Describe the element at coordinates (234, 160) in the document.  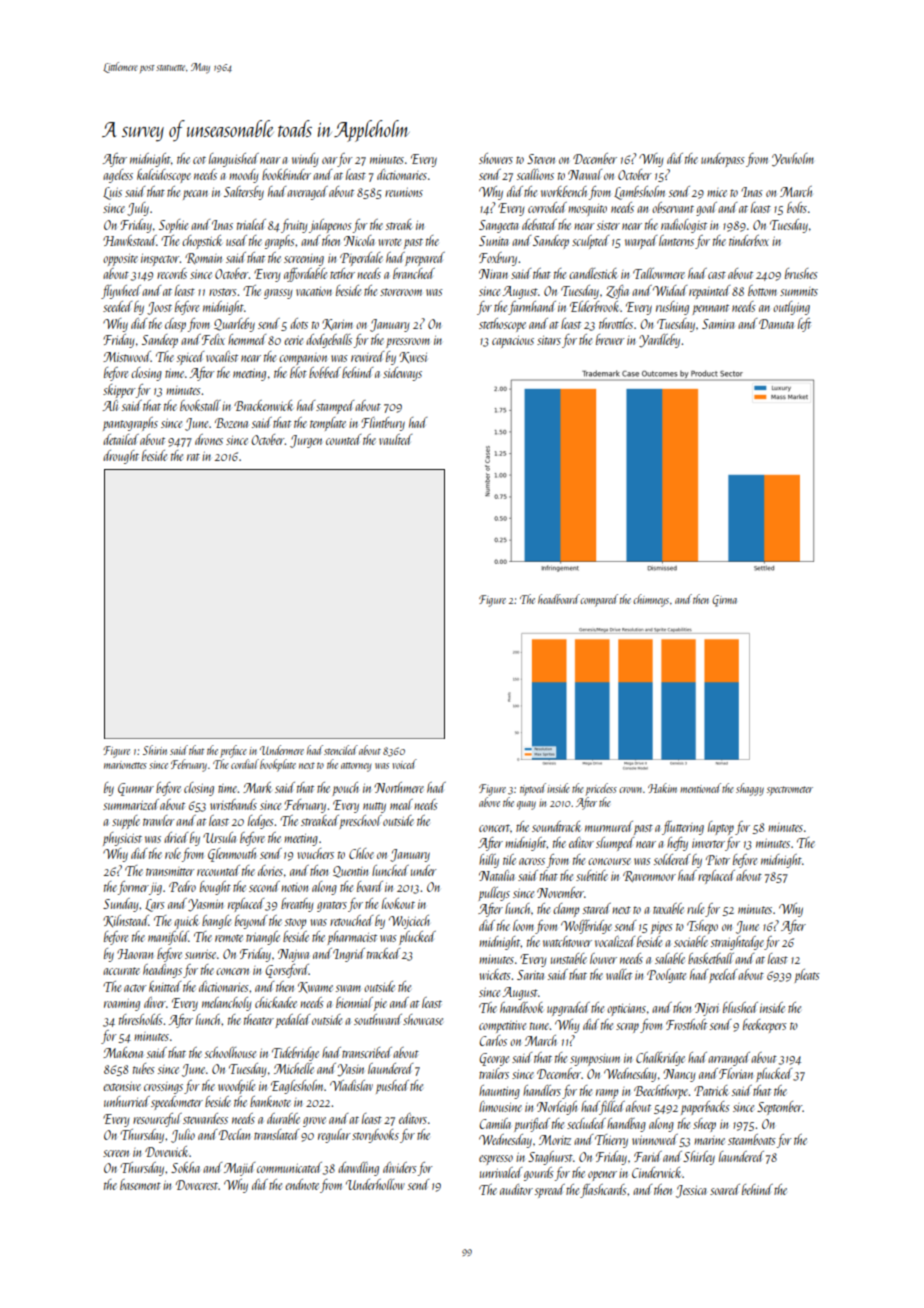
I see `languished` at that location.
